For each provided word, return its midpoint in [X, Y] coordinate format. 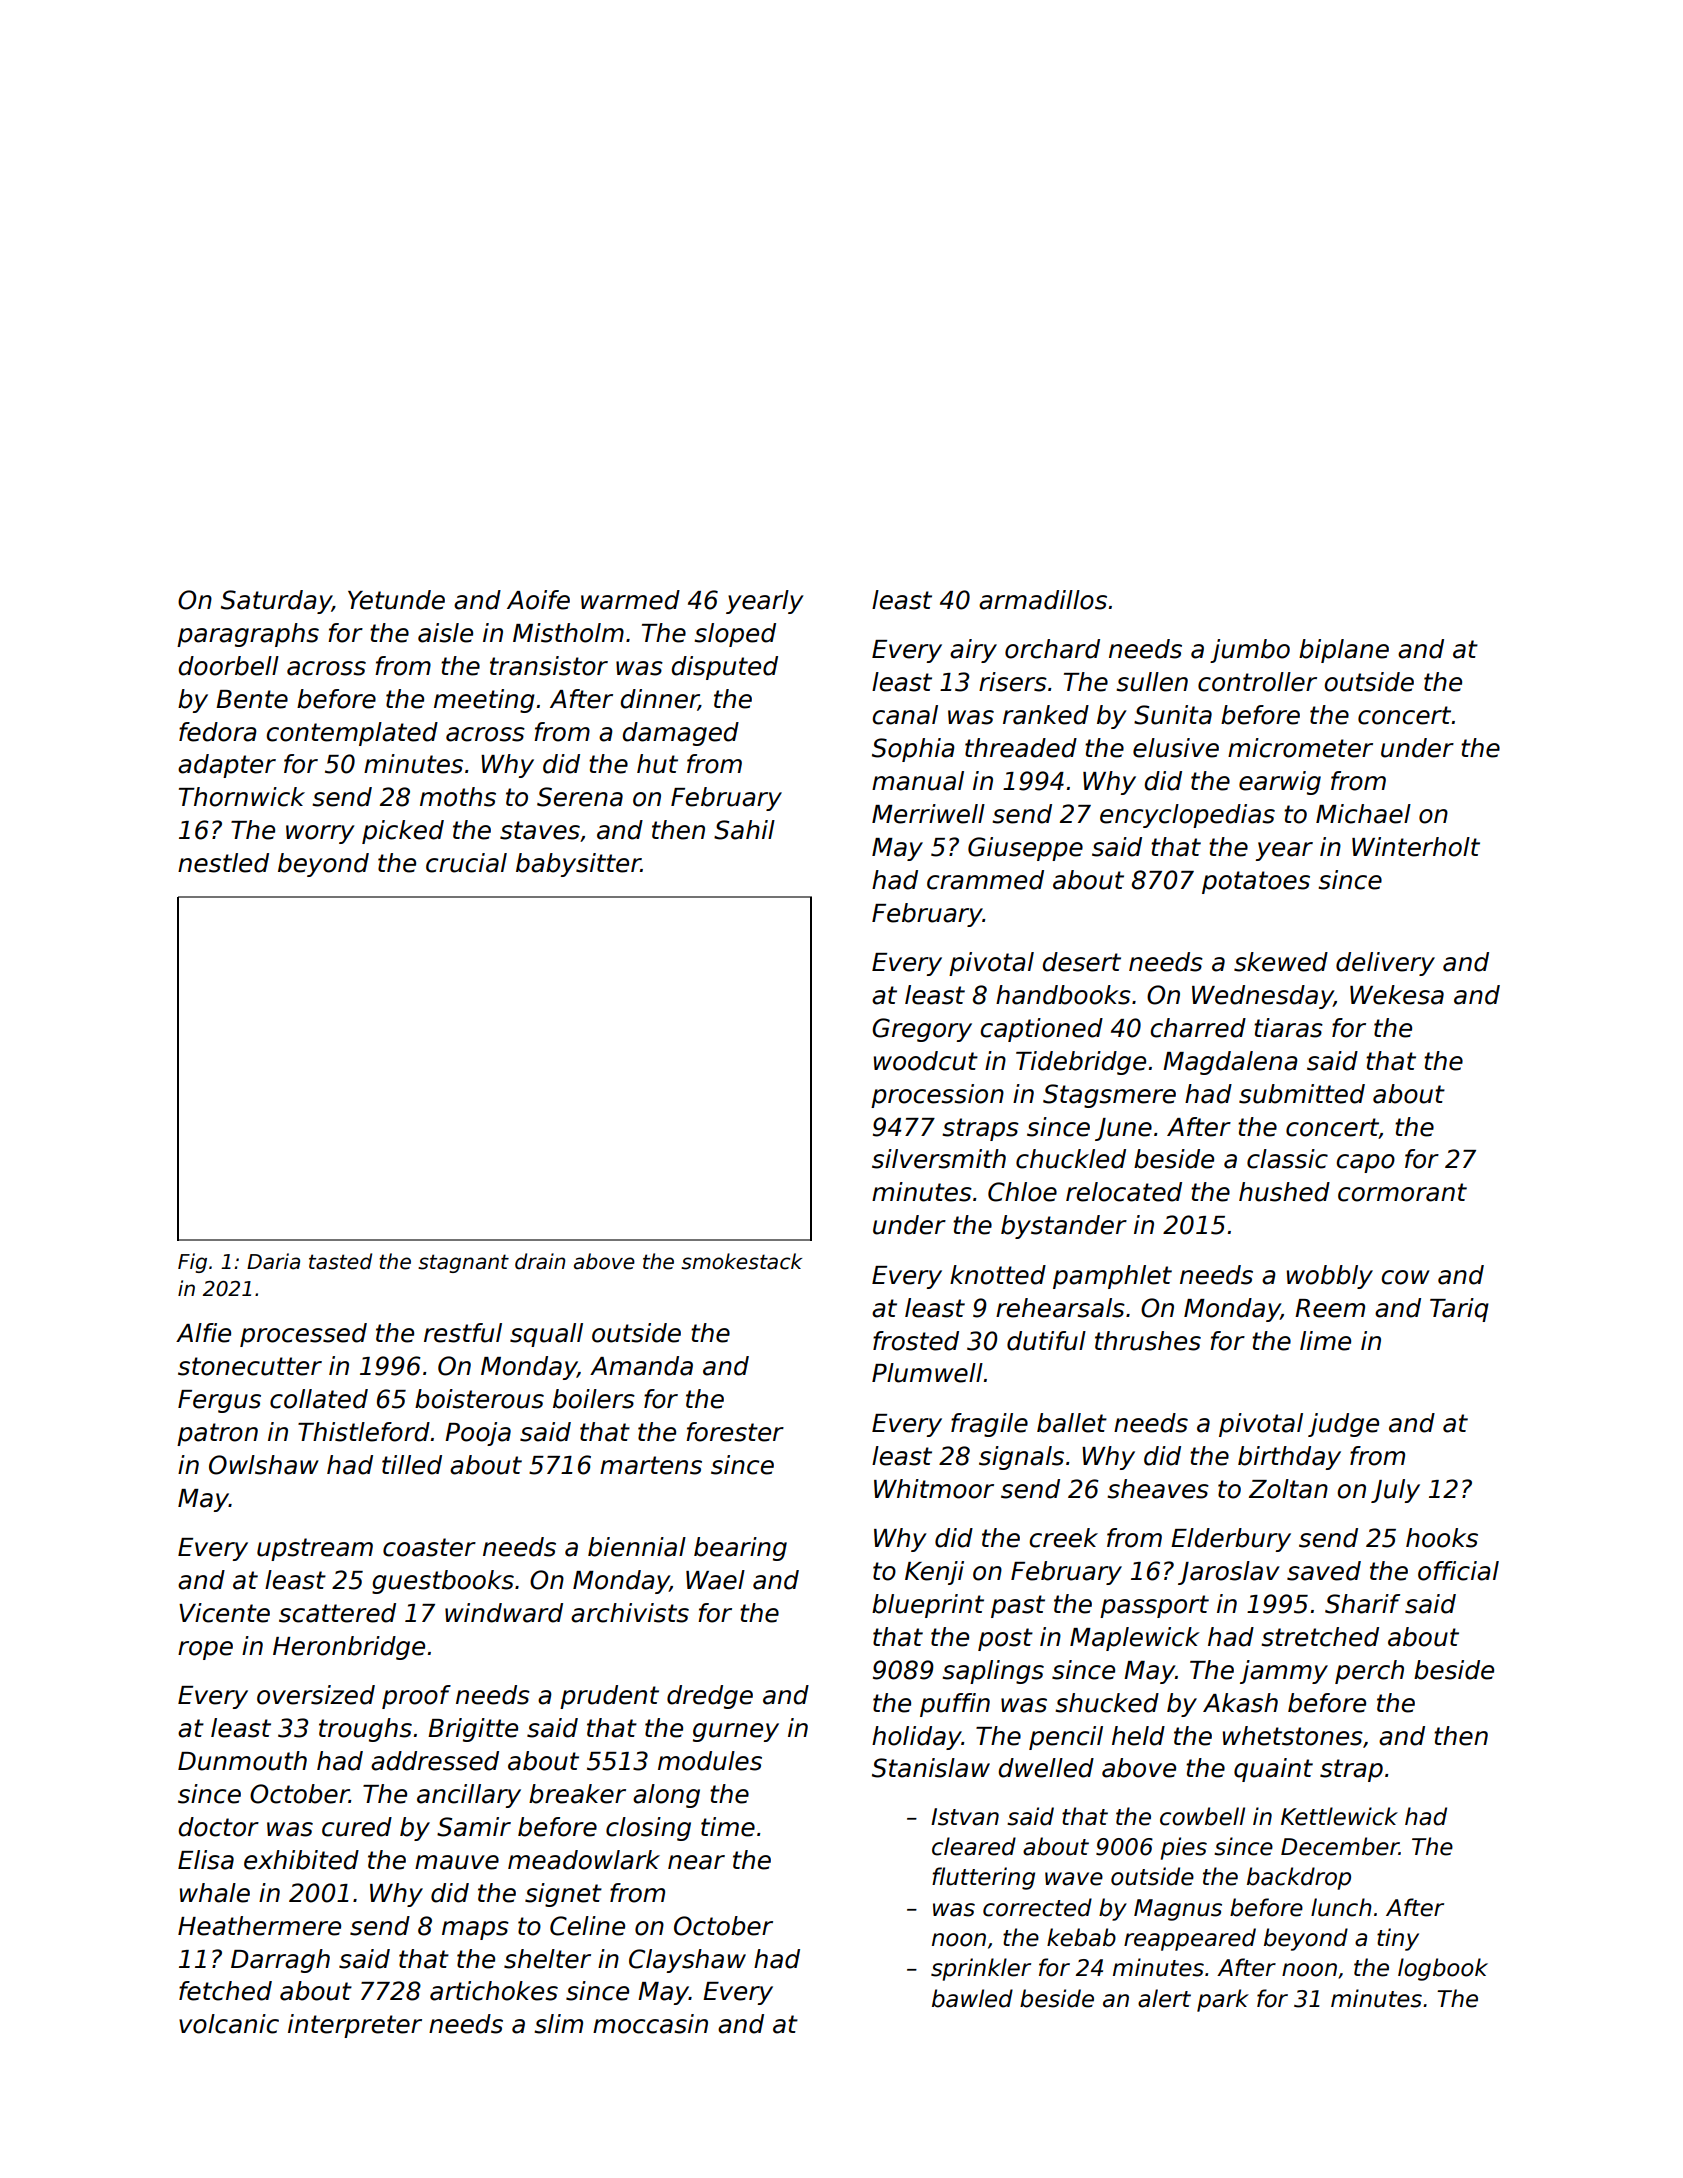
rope [205, 1650]
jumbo [1250, 651]
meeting [484, 701]
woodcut [926, 1061]
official [1458, 1571]
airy [973, 651]
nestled [223, 863]
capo [1365, 1163]
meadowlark [584, 1860]
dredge [710, 1697]
